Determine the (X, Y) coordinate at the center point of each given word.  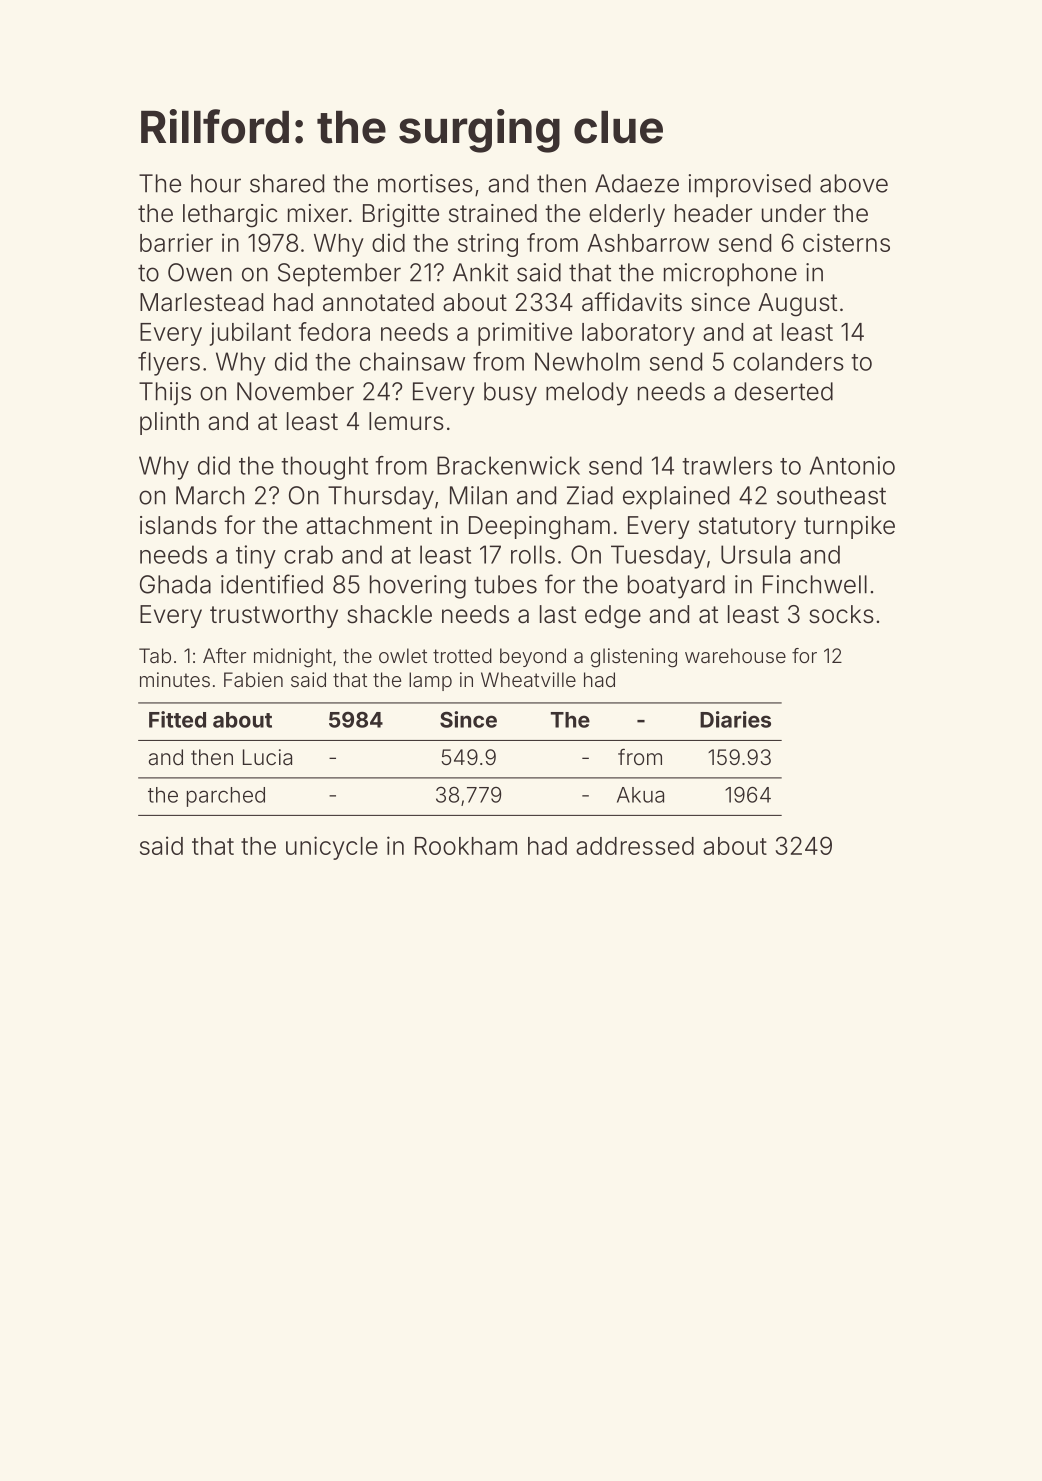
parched (226, 797)
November (295, 391)
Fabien (253, 679)
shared (287, 183)
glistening (634, 658)
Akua (640, 795)
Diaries (735, 719)
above (854, 183)
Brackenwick (508, 465)
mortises (425, 183)
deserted (784, 391)
